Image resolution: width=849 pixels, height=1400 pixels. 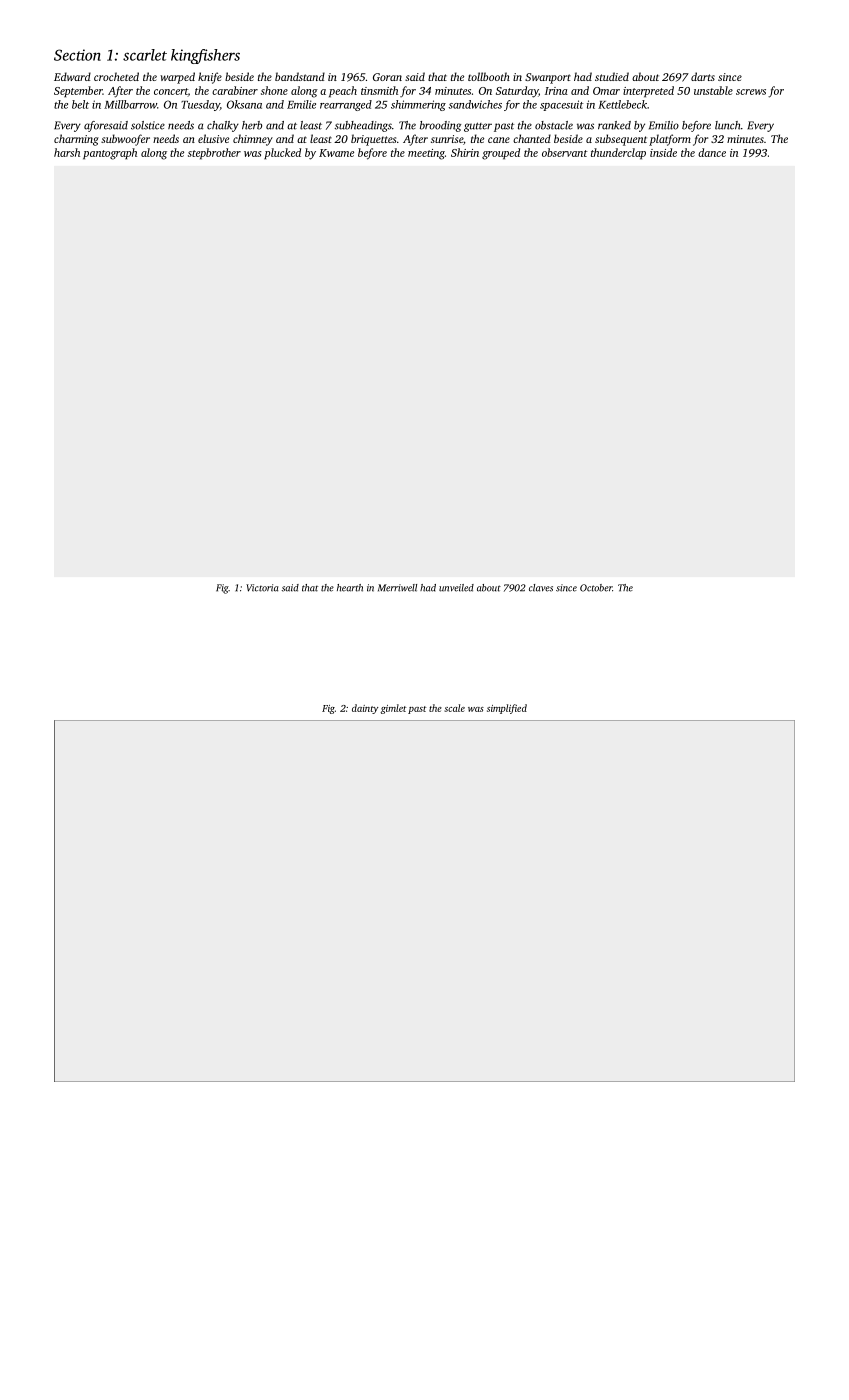 I want to click on screws, so click(x=751, y=92).
